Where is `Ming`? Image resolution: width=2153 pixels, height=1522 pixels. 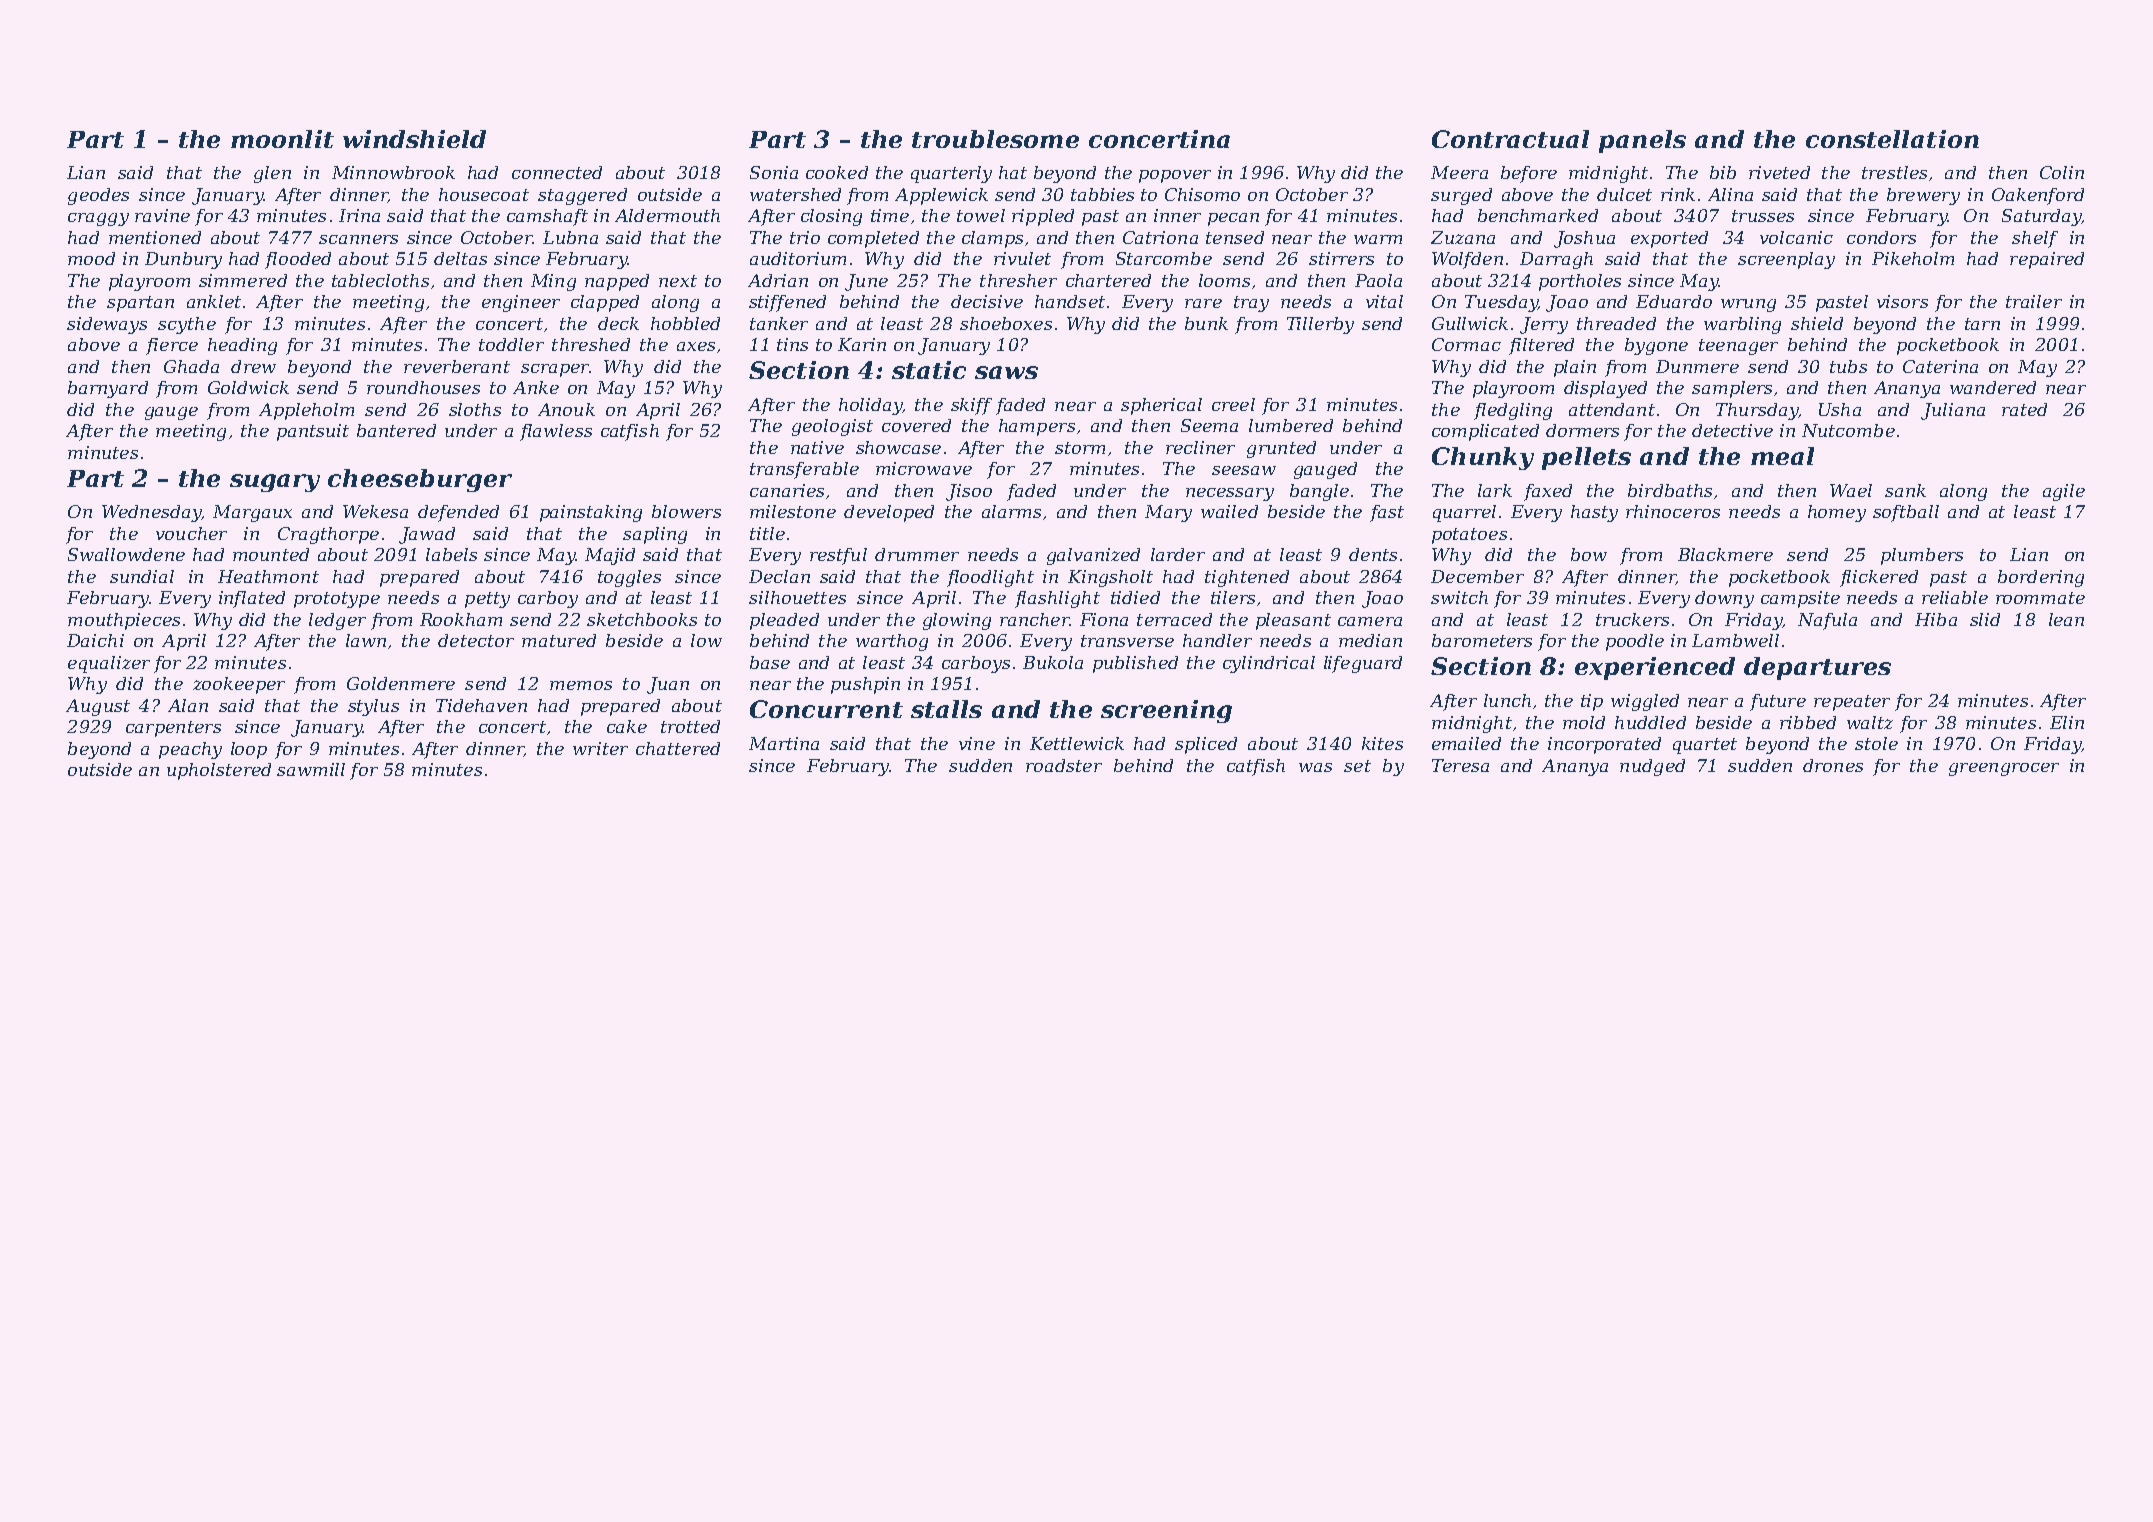 Ming is located at coordinates (553, 282).
